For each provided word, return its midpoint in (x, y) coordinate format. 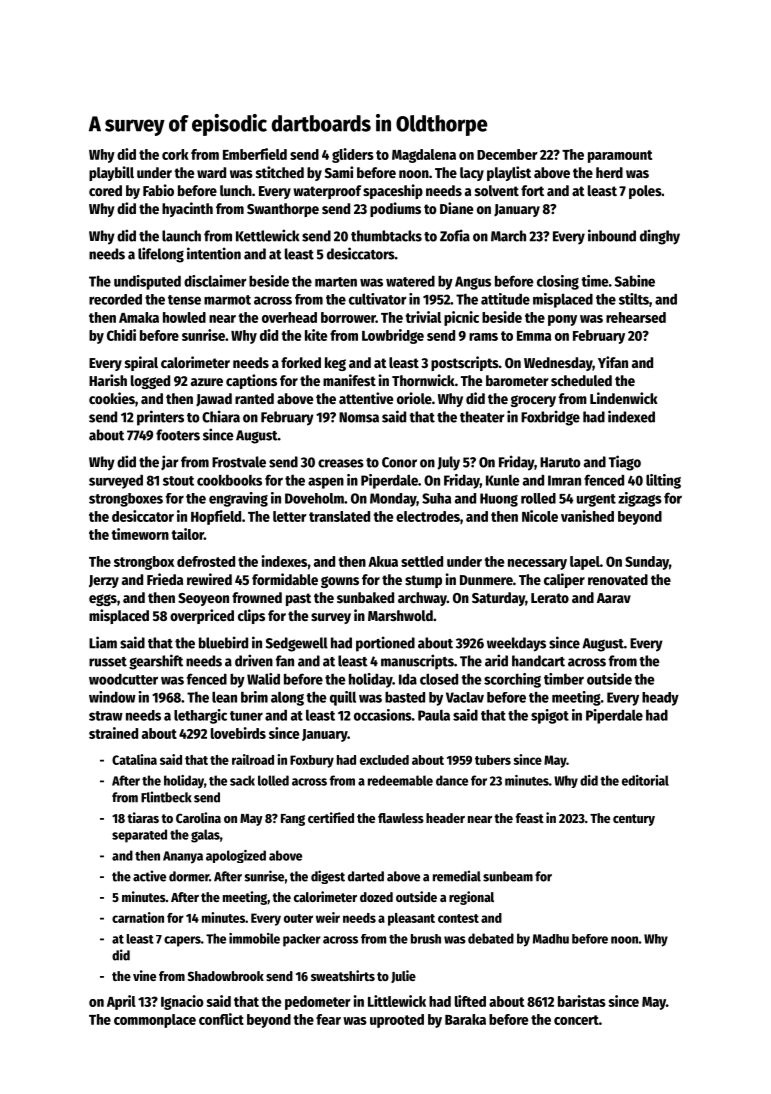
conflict (221, 1019)
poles (645, 192)
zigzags (640, 499)
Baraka (465, 1019)
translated (339, 516)
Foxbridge (550, 418)
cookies (112, 398)
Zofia (455, 235)
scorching (512, 680)
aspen (326, 483)
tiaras (143, 817)
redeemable (400, 780)
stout (178, 481)
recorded (115, 299)
